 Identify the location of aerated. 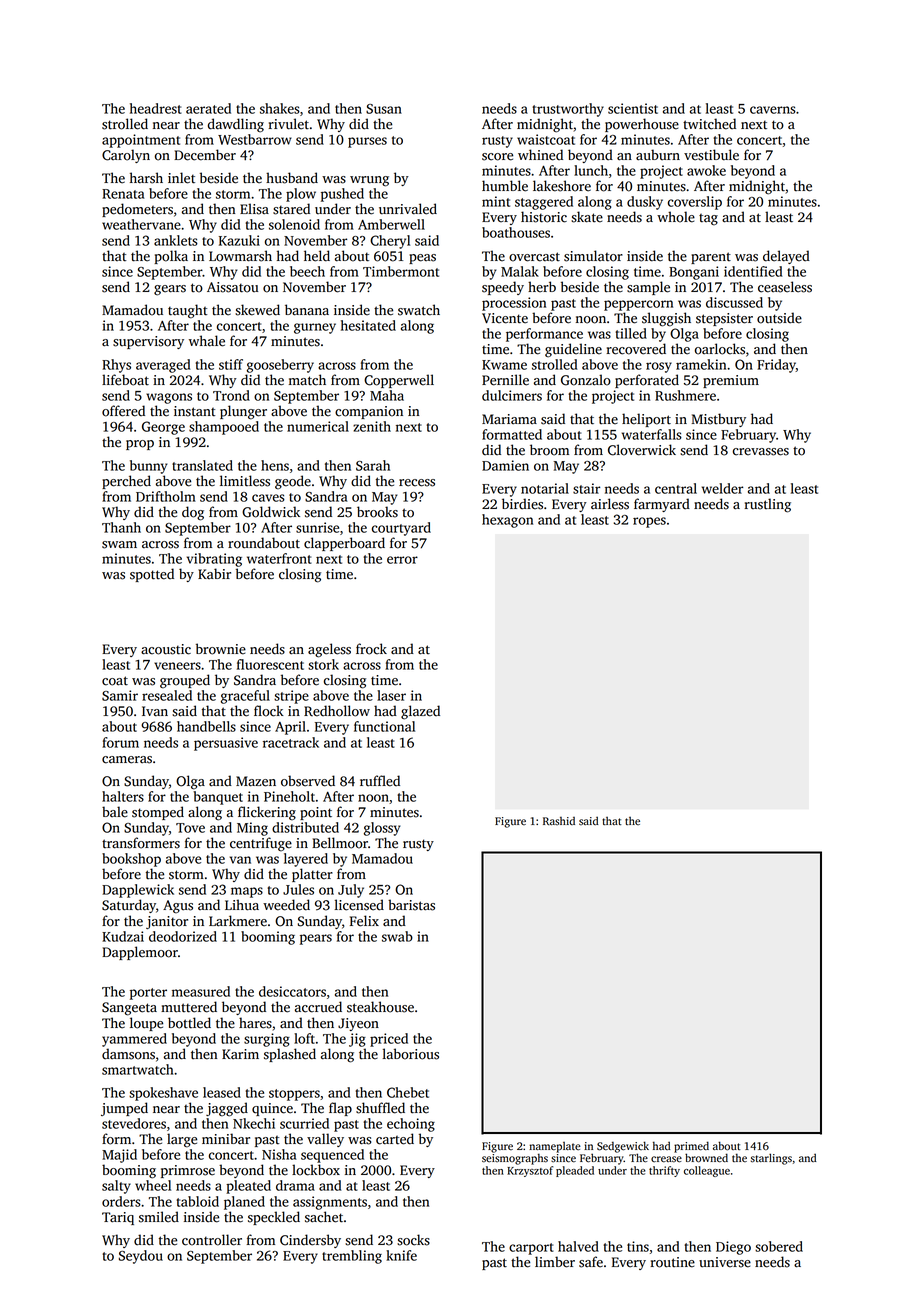
(208, 108).
